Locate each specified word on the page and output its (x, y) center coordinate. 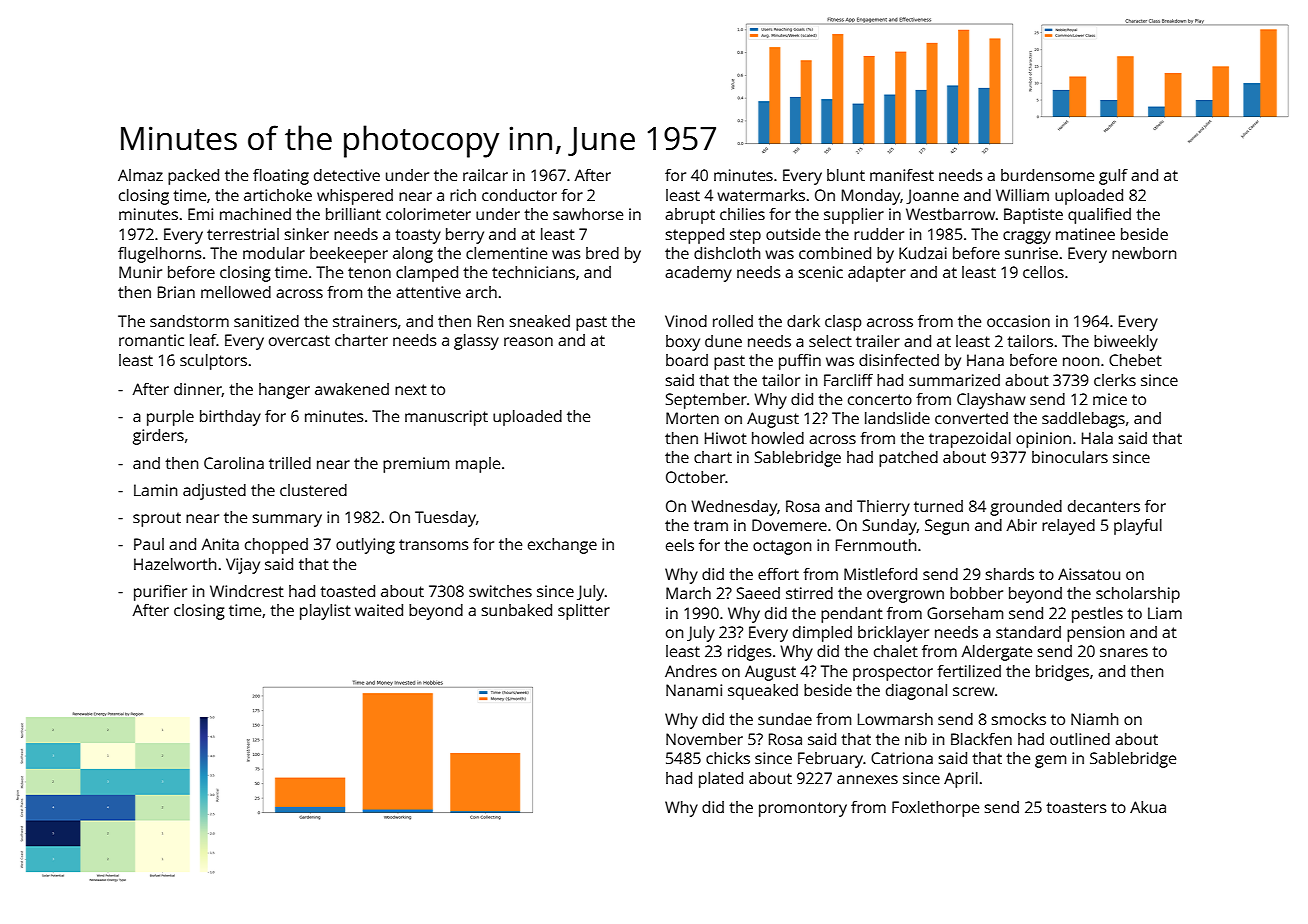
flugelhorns (160, 255)
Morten (692, 418)
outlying (365, 546)
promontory (803, 809)
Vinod (686, 321)
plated (721, 780)
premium (416, 465)
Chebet (1135, 360)
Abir (1022, 525)
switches (500, 591)
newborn (1144, 253)
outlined (1080, 739)
